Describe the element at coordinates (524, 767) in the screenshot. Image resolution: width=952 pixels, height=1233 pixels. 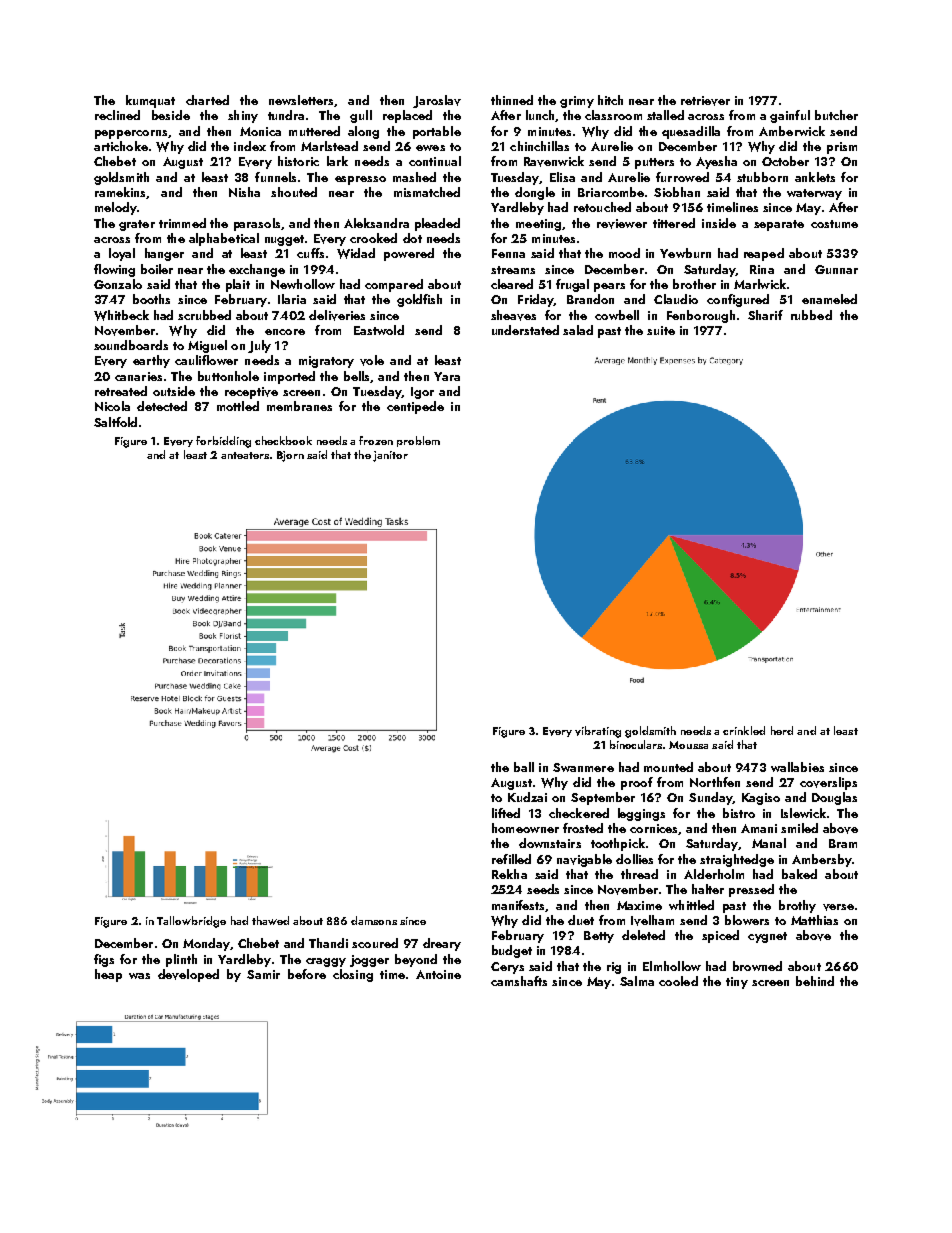
I see `ball` at that location.
